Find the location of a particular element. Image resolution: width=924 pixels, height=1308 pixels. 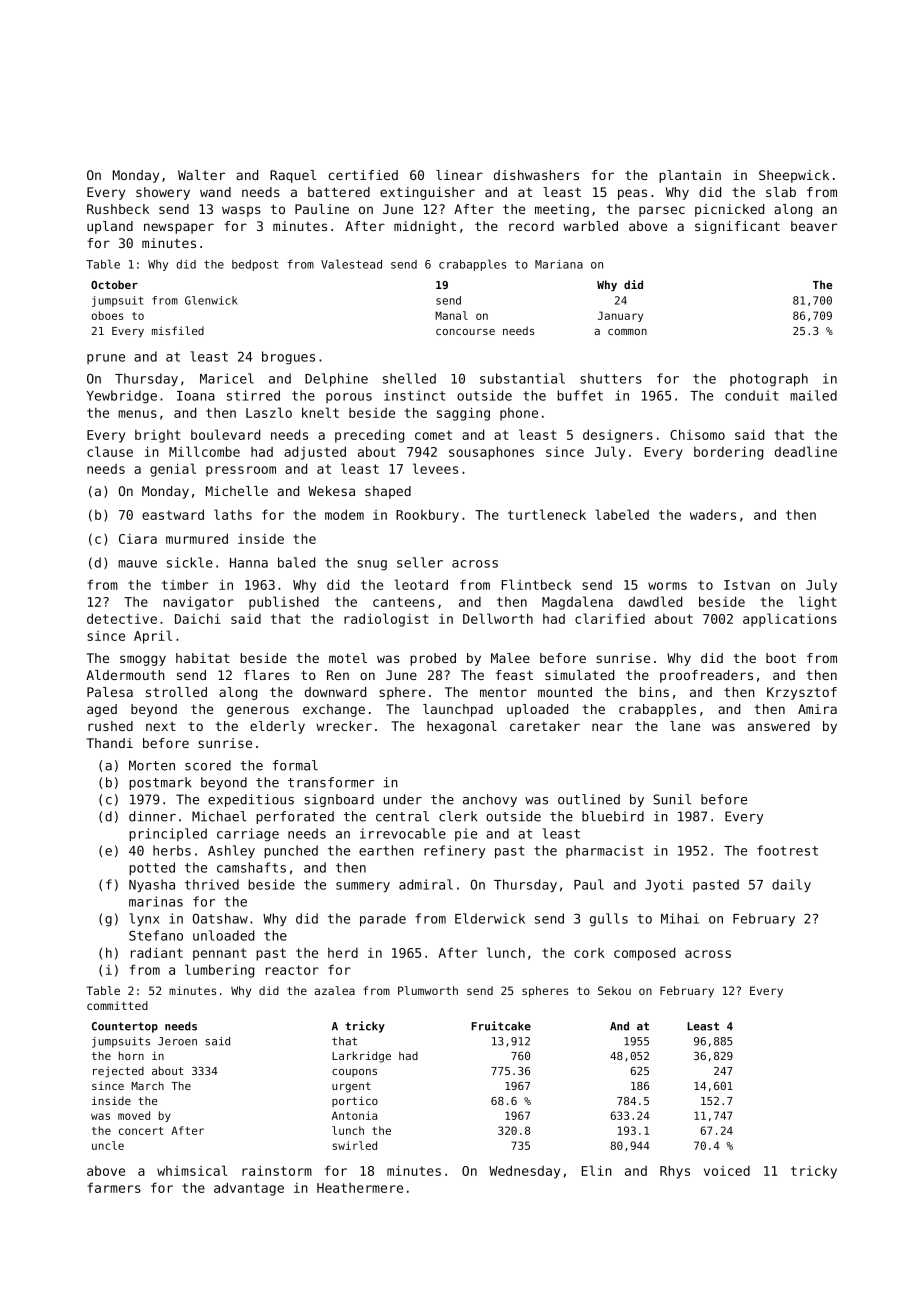

Palesa is located at coordinates (110, 692).
